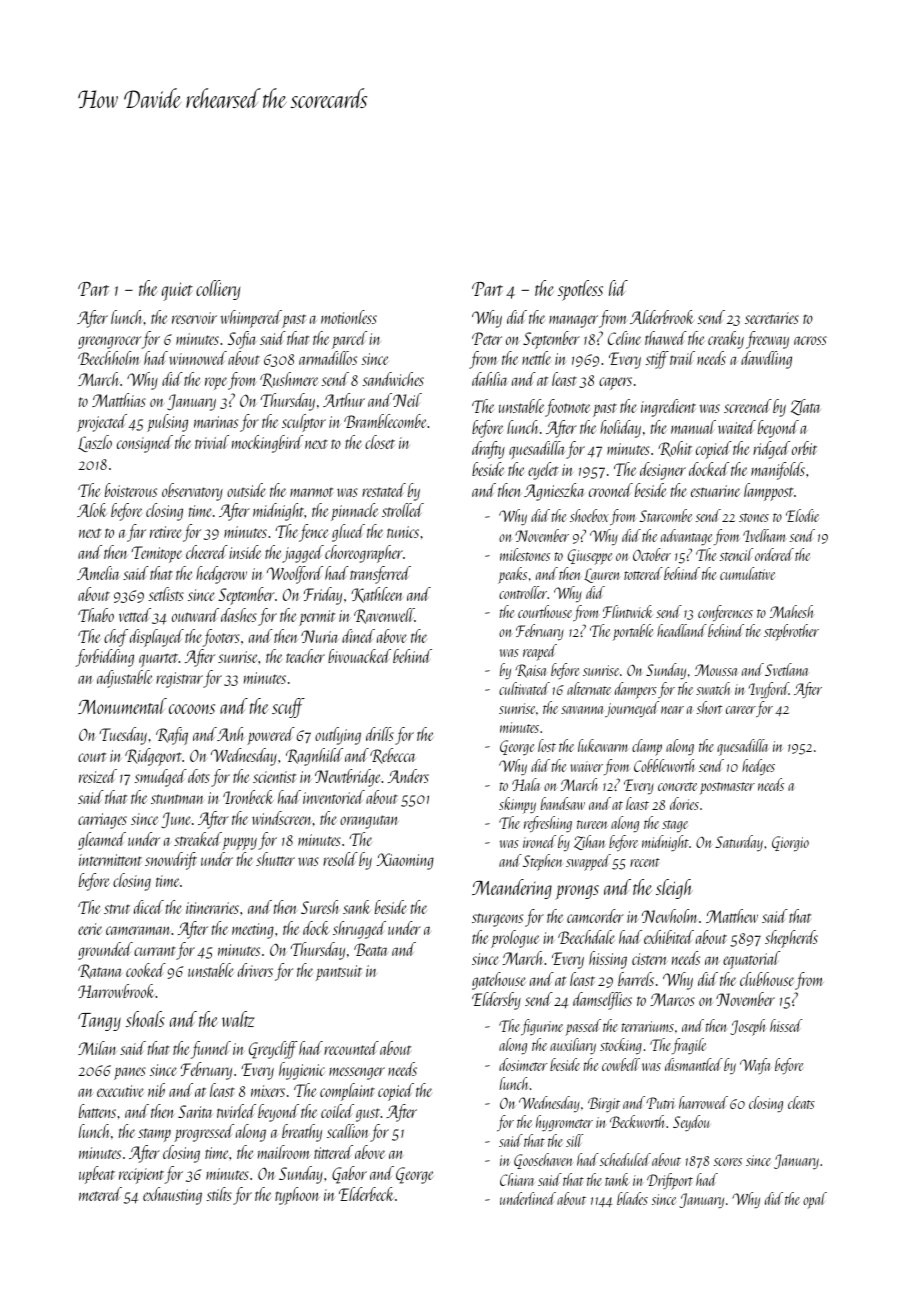 The image size is (908, 1316). I want to click on Matthew, so click(732, 916).
